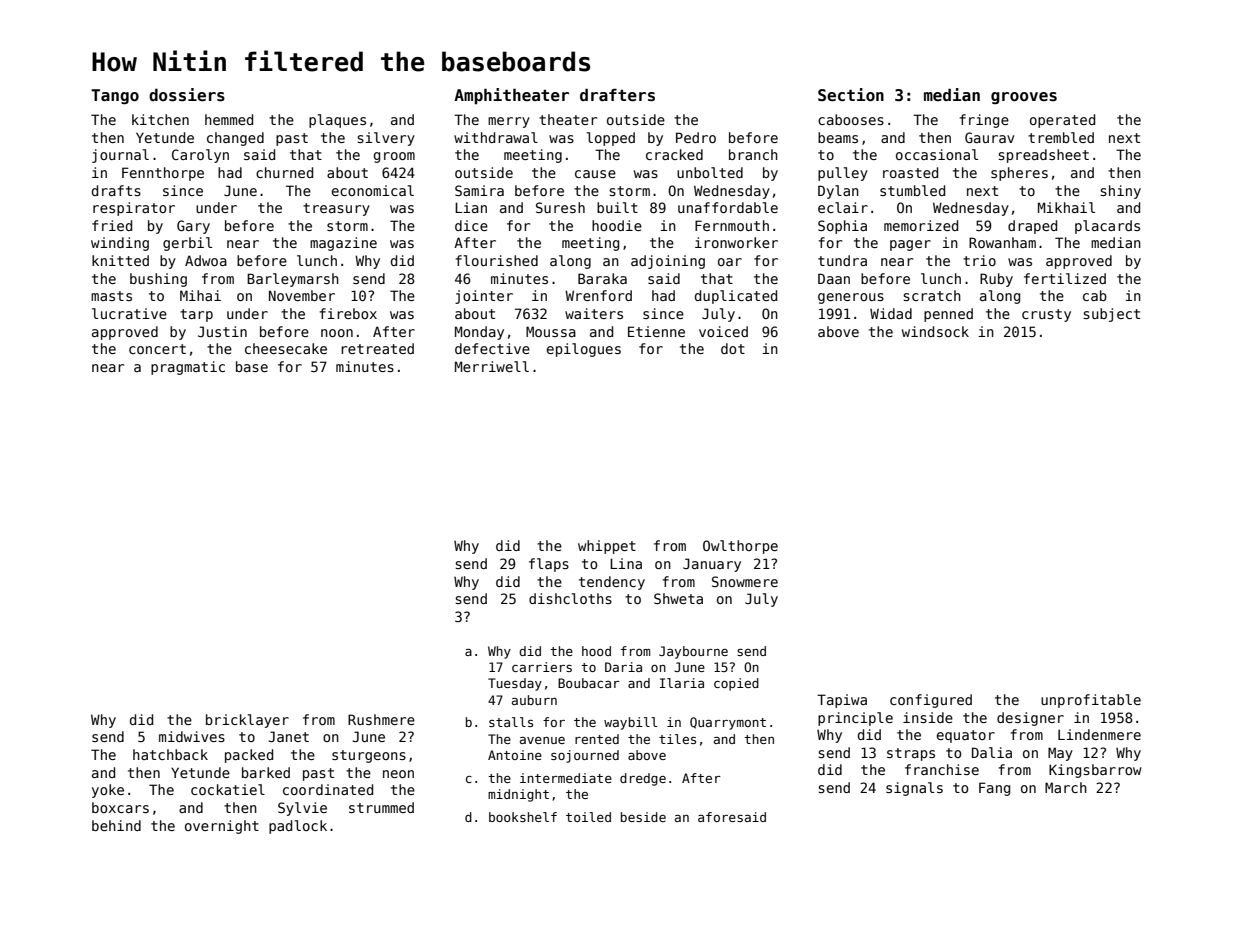 This document has height=952, width=1233. What do you see at coordinates (935, 331) in the document?
I see `windsock` at bounding box center [935, 331].
